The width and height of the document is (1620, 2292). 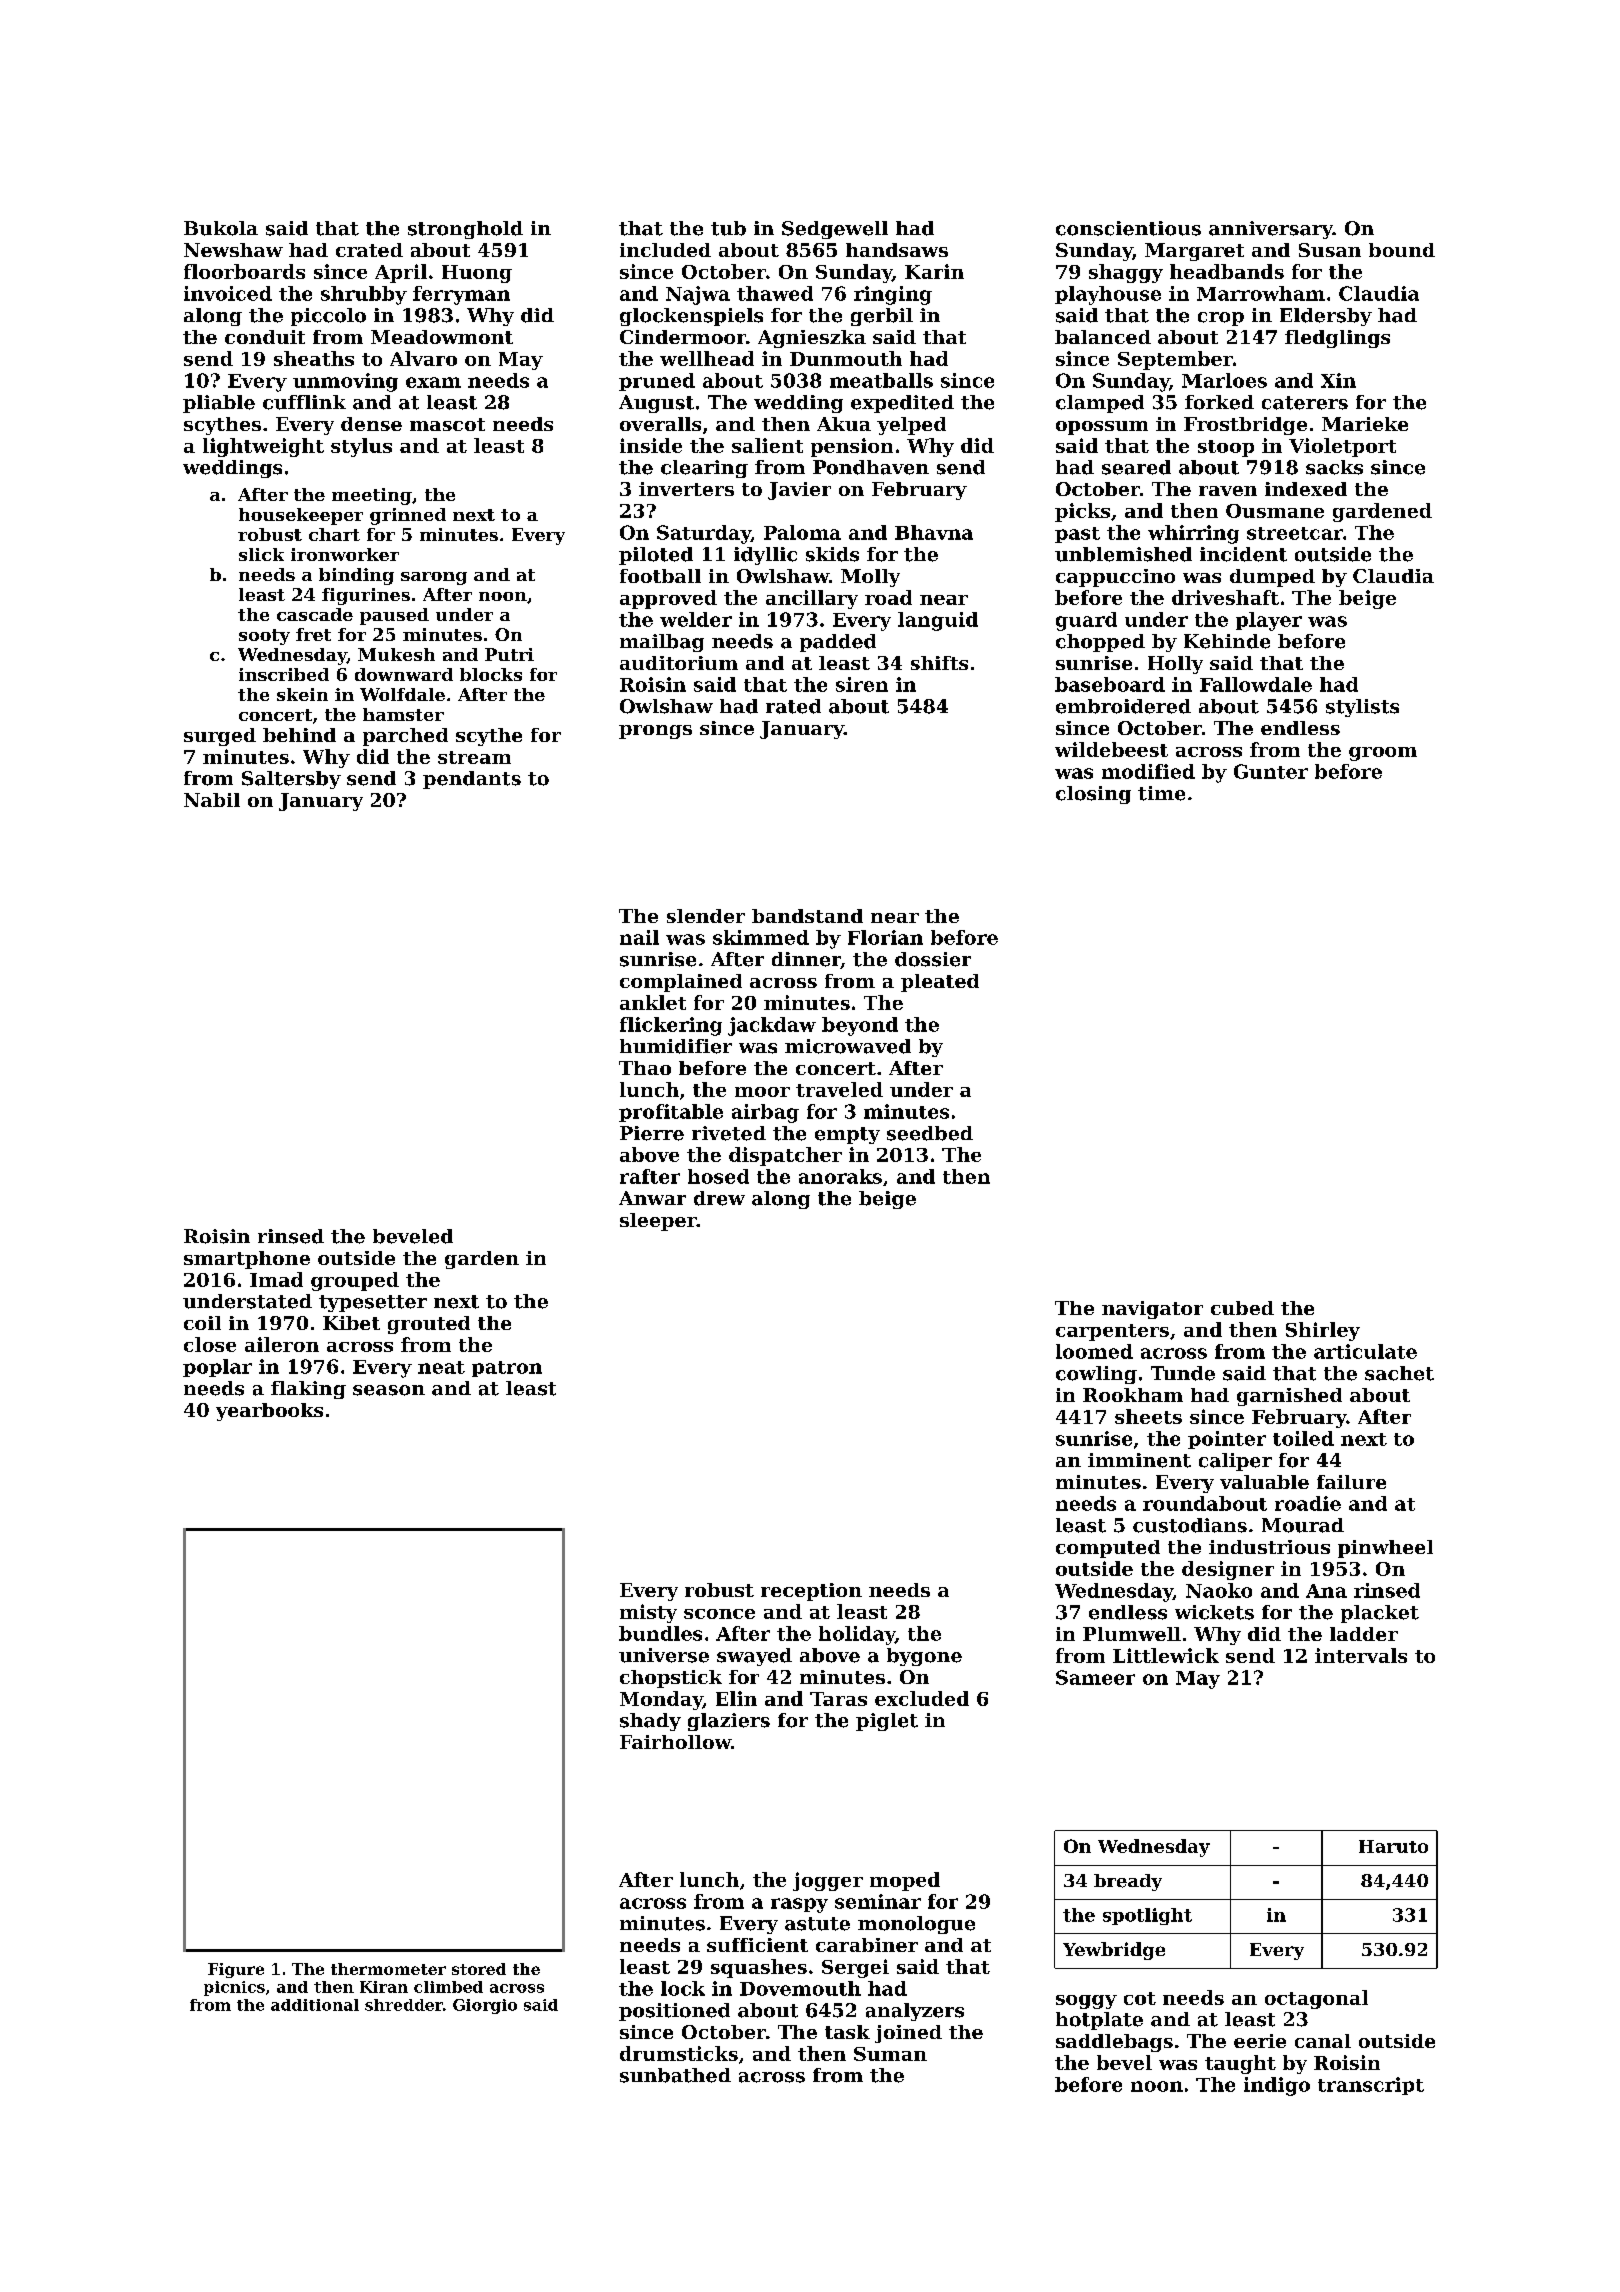 What do you see at coordinates (811, 1592) in the document?
I see `reception` at bounding box center [811, 1592].
